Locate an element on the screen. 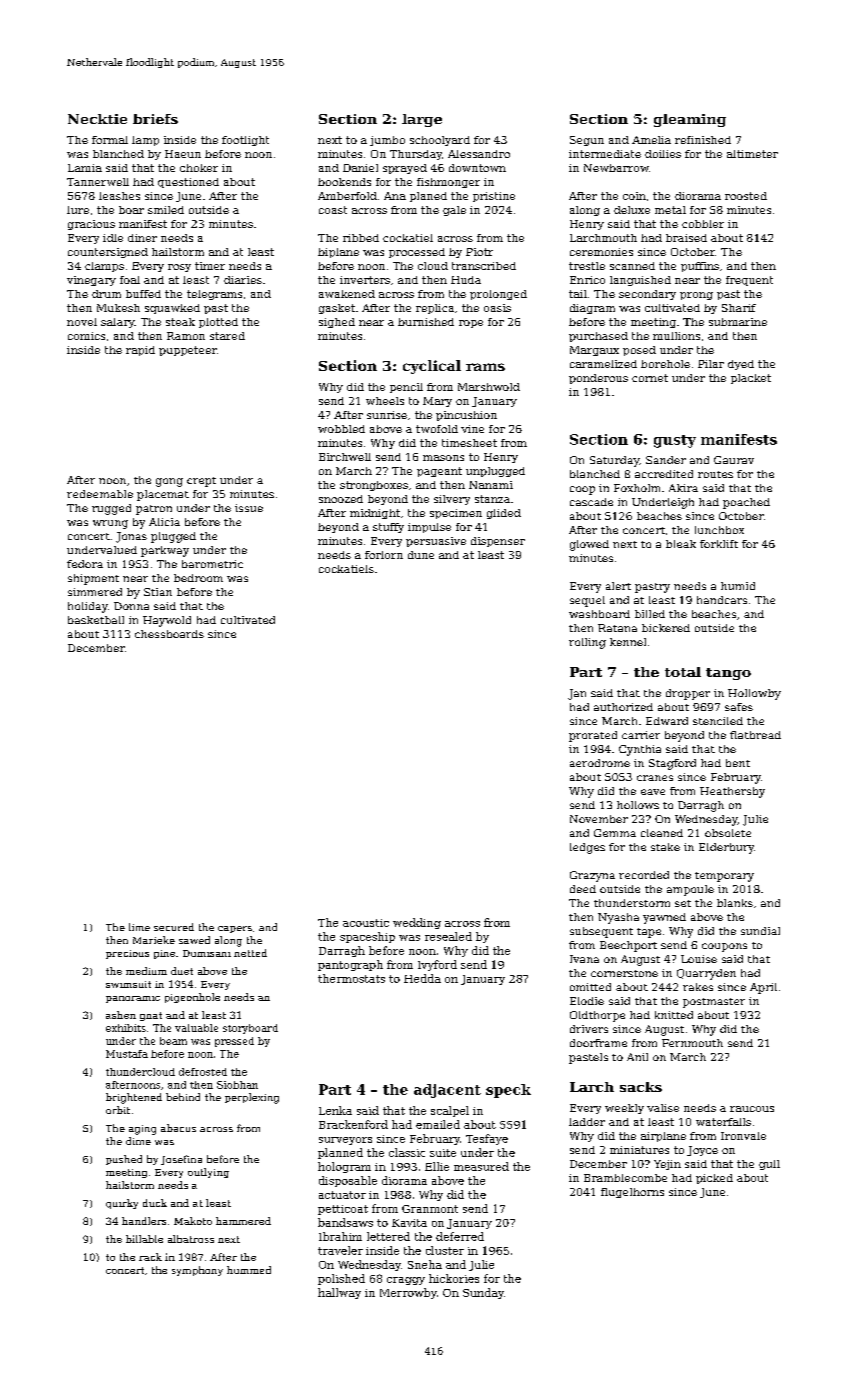 The height and width of the screenshot is (1400, 849). valuable is located at coordinates (196, 1028).
